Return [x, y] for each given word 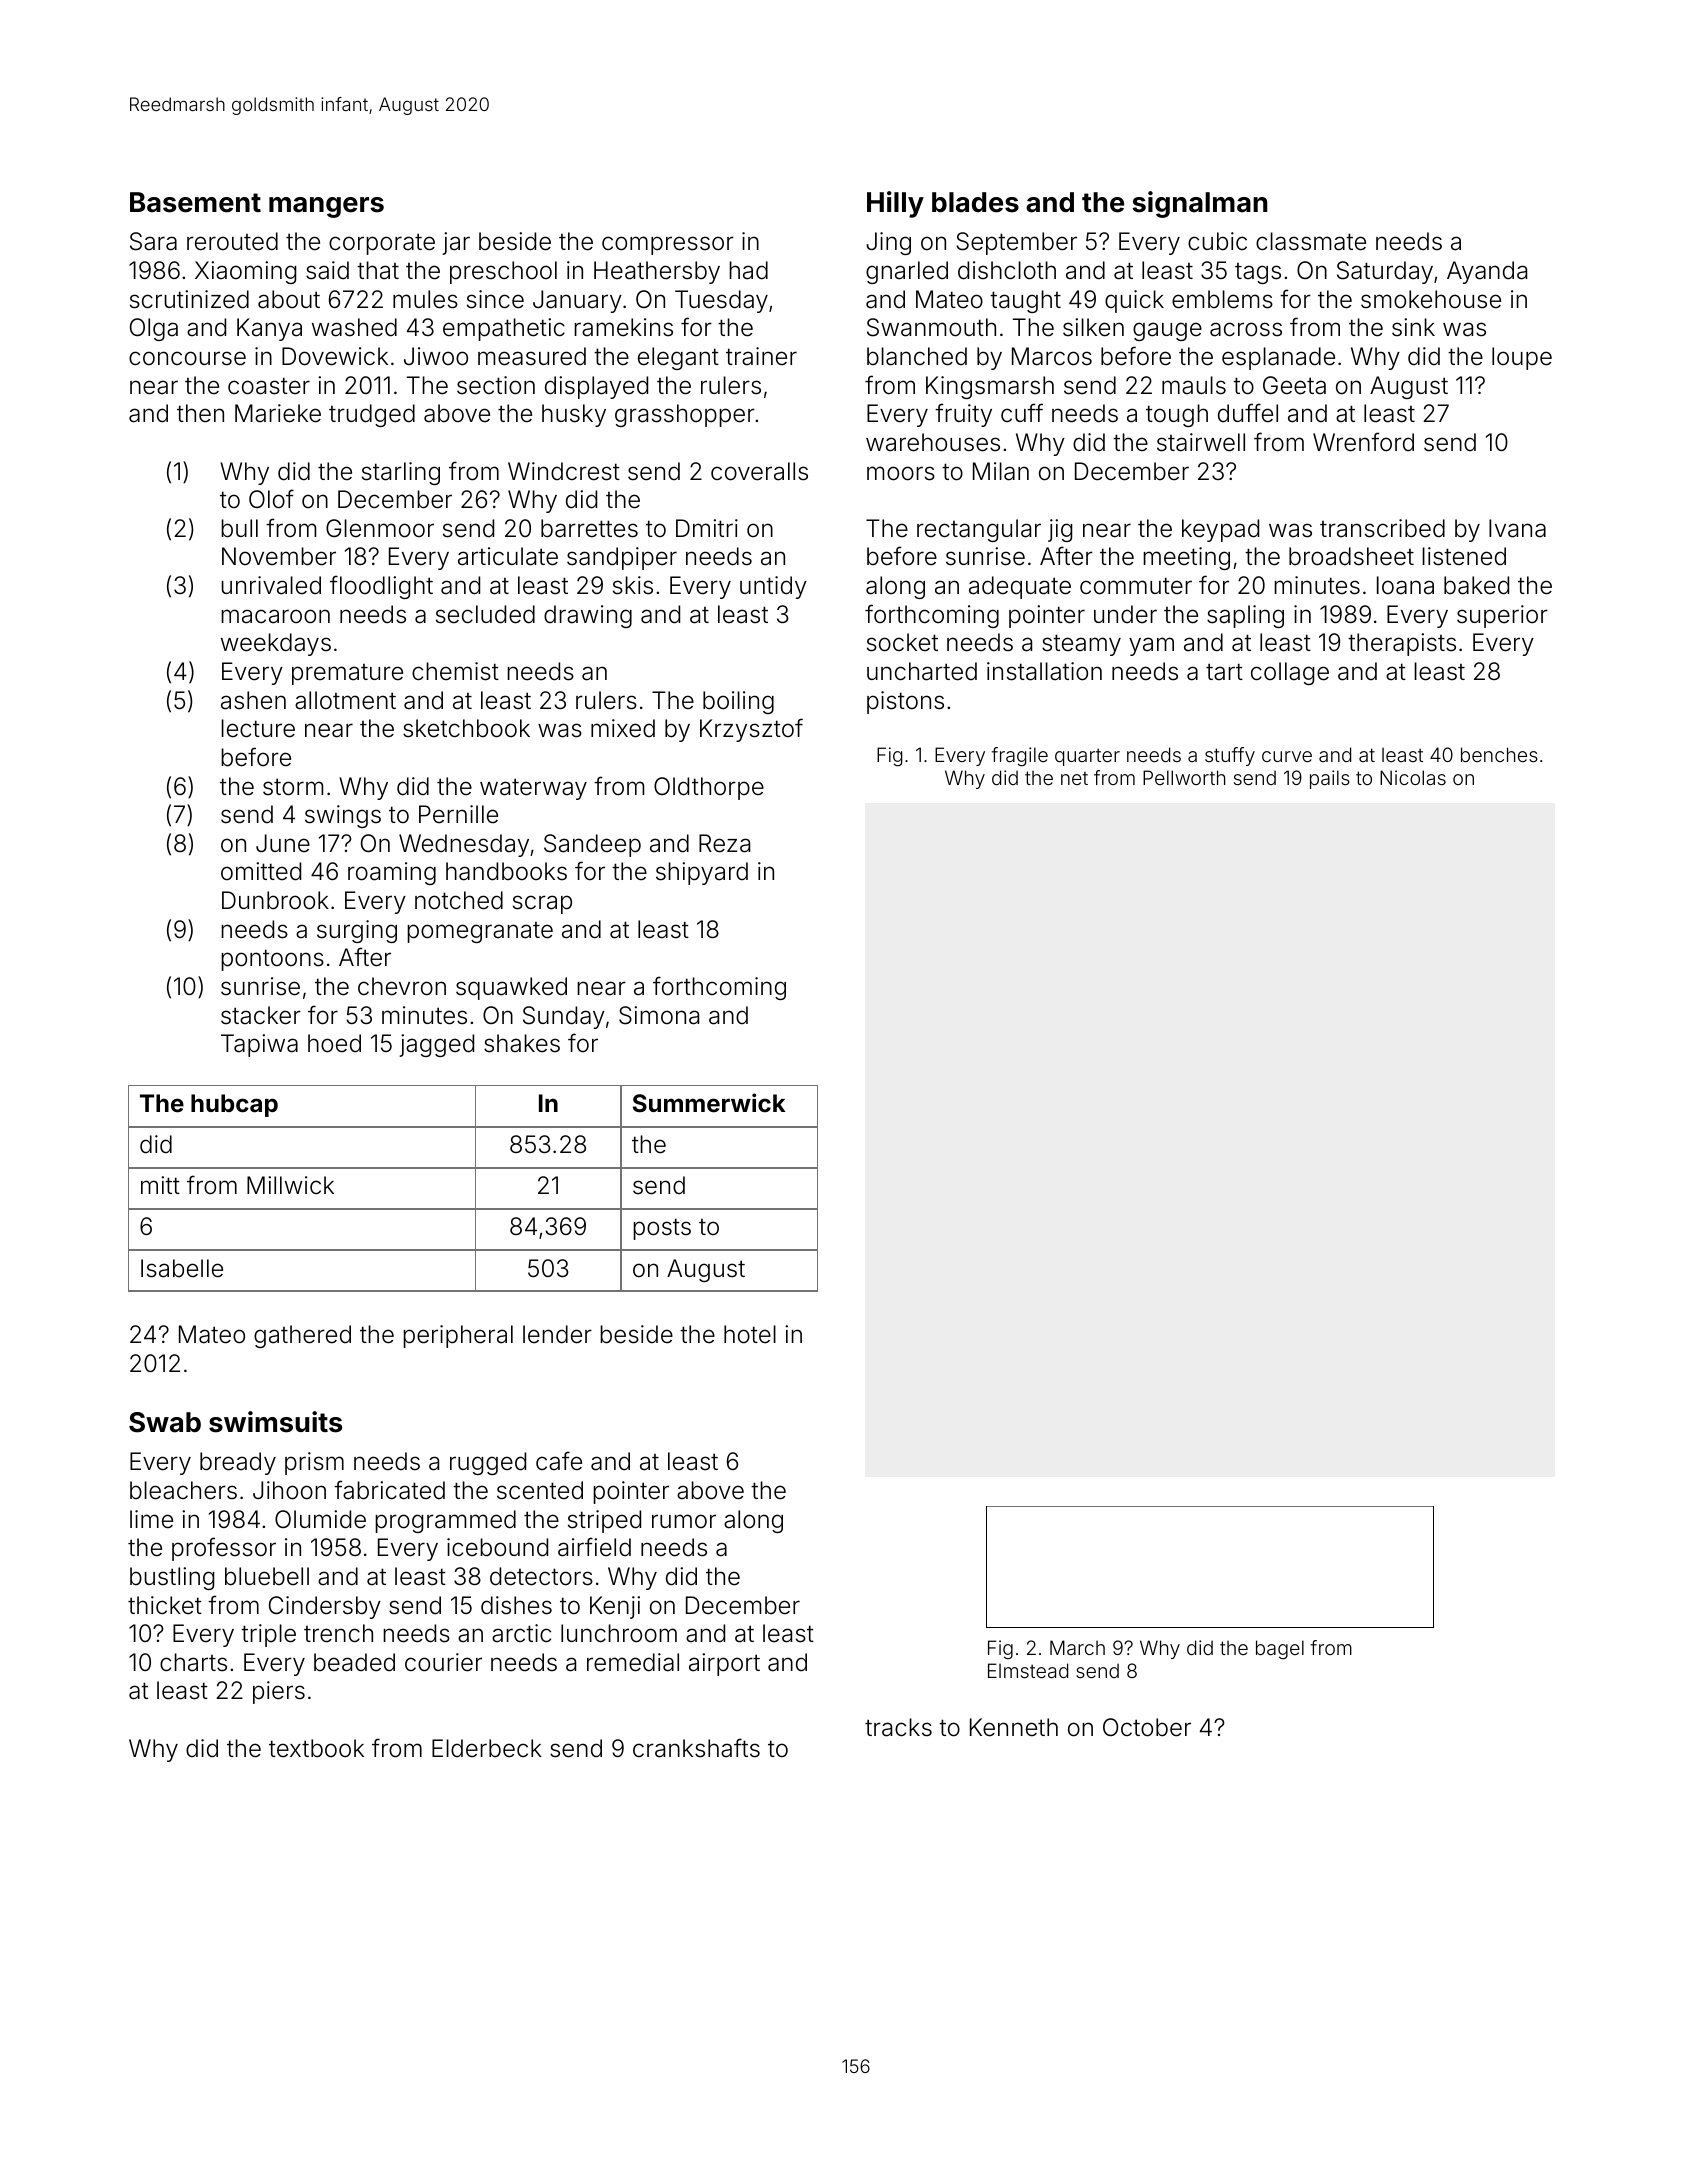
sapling [1245, 616]
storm [293, 787]
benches [1499, 754]
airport [724, 1664]
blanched [917, 356]
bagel [1280, 1649]
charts [193, 1662]
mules [425, 299]
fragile [1019, 756]
